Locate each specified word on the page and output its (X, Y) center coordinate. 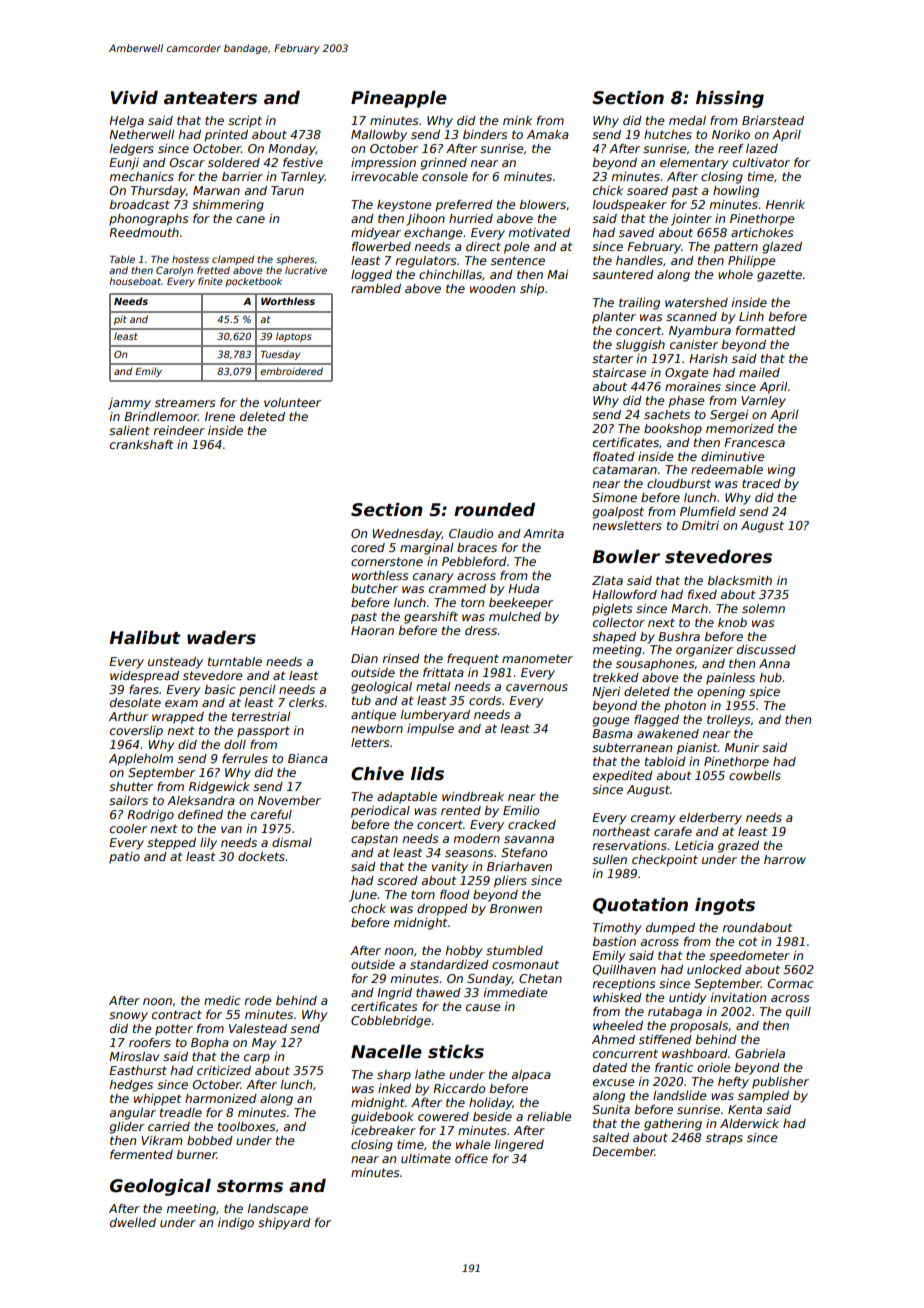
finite (210, 281)
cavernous (537, 687)
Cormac (790, 983)
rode (258, 1000)
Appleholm (141, 760)
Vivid (134, 98)
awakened (668, 733)
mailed (759, 372)
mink (517, 120)
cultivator (761, 162)
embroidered (291, 371)
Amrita (543, 533)
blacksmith (740, 580)
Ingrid (394, 994)
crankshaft (141, 444)
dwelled (133, 1222)
